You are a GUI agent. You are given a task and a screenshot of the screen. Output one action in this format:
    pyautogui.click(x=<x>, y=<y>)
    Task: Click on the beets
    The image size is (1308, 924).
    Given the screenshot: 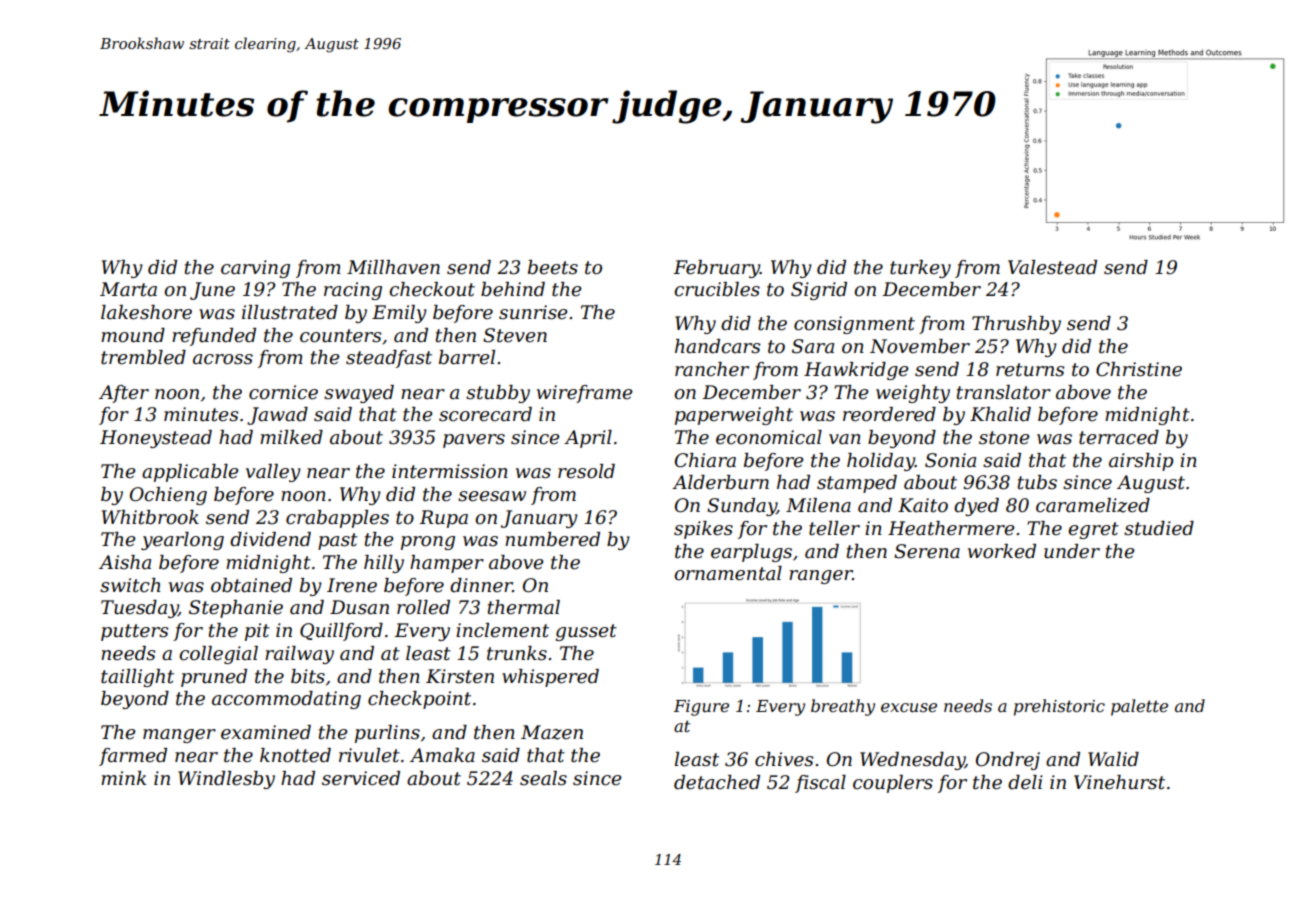 What is the action you would take?
    pyautogui.click(x=553, y=267)
